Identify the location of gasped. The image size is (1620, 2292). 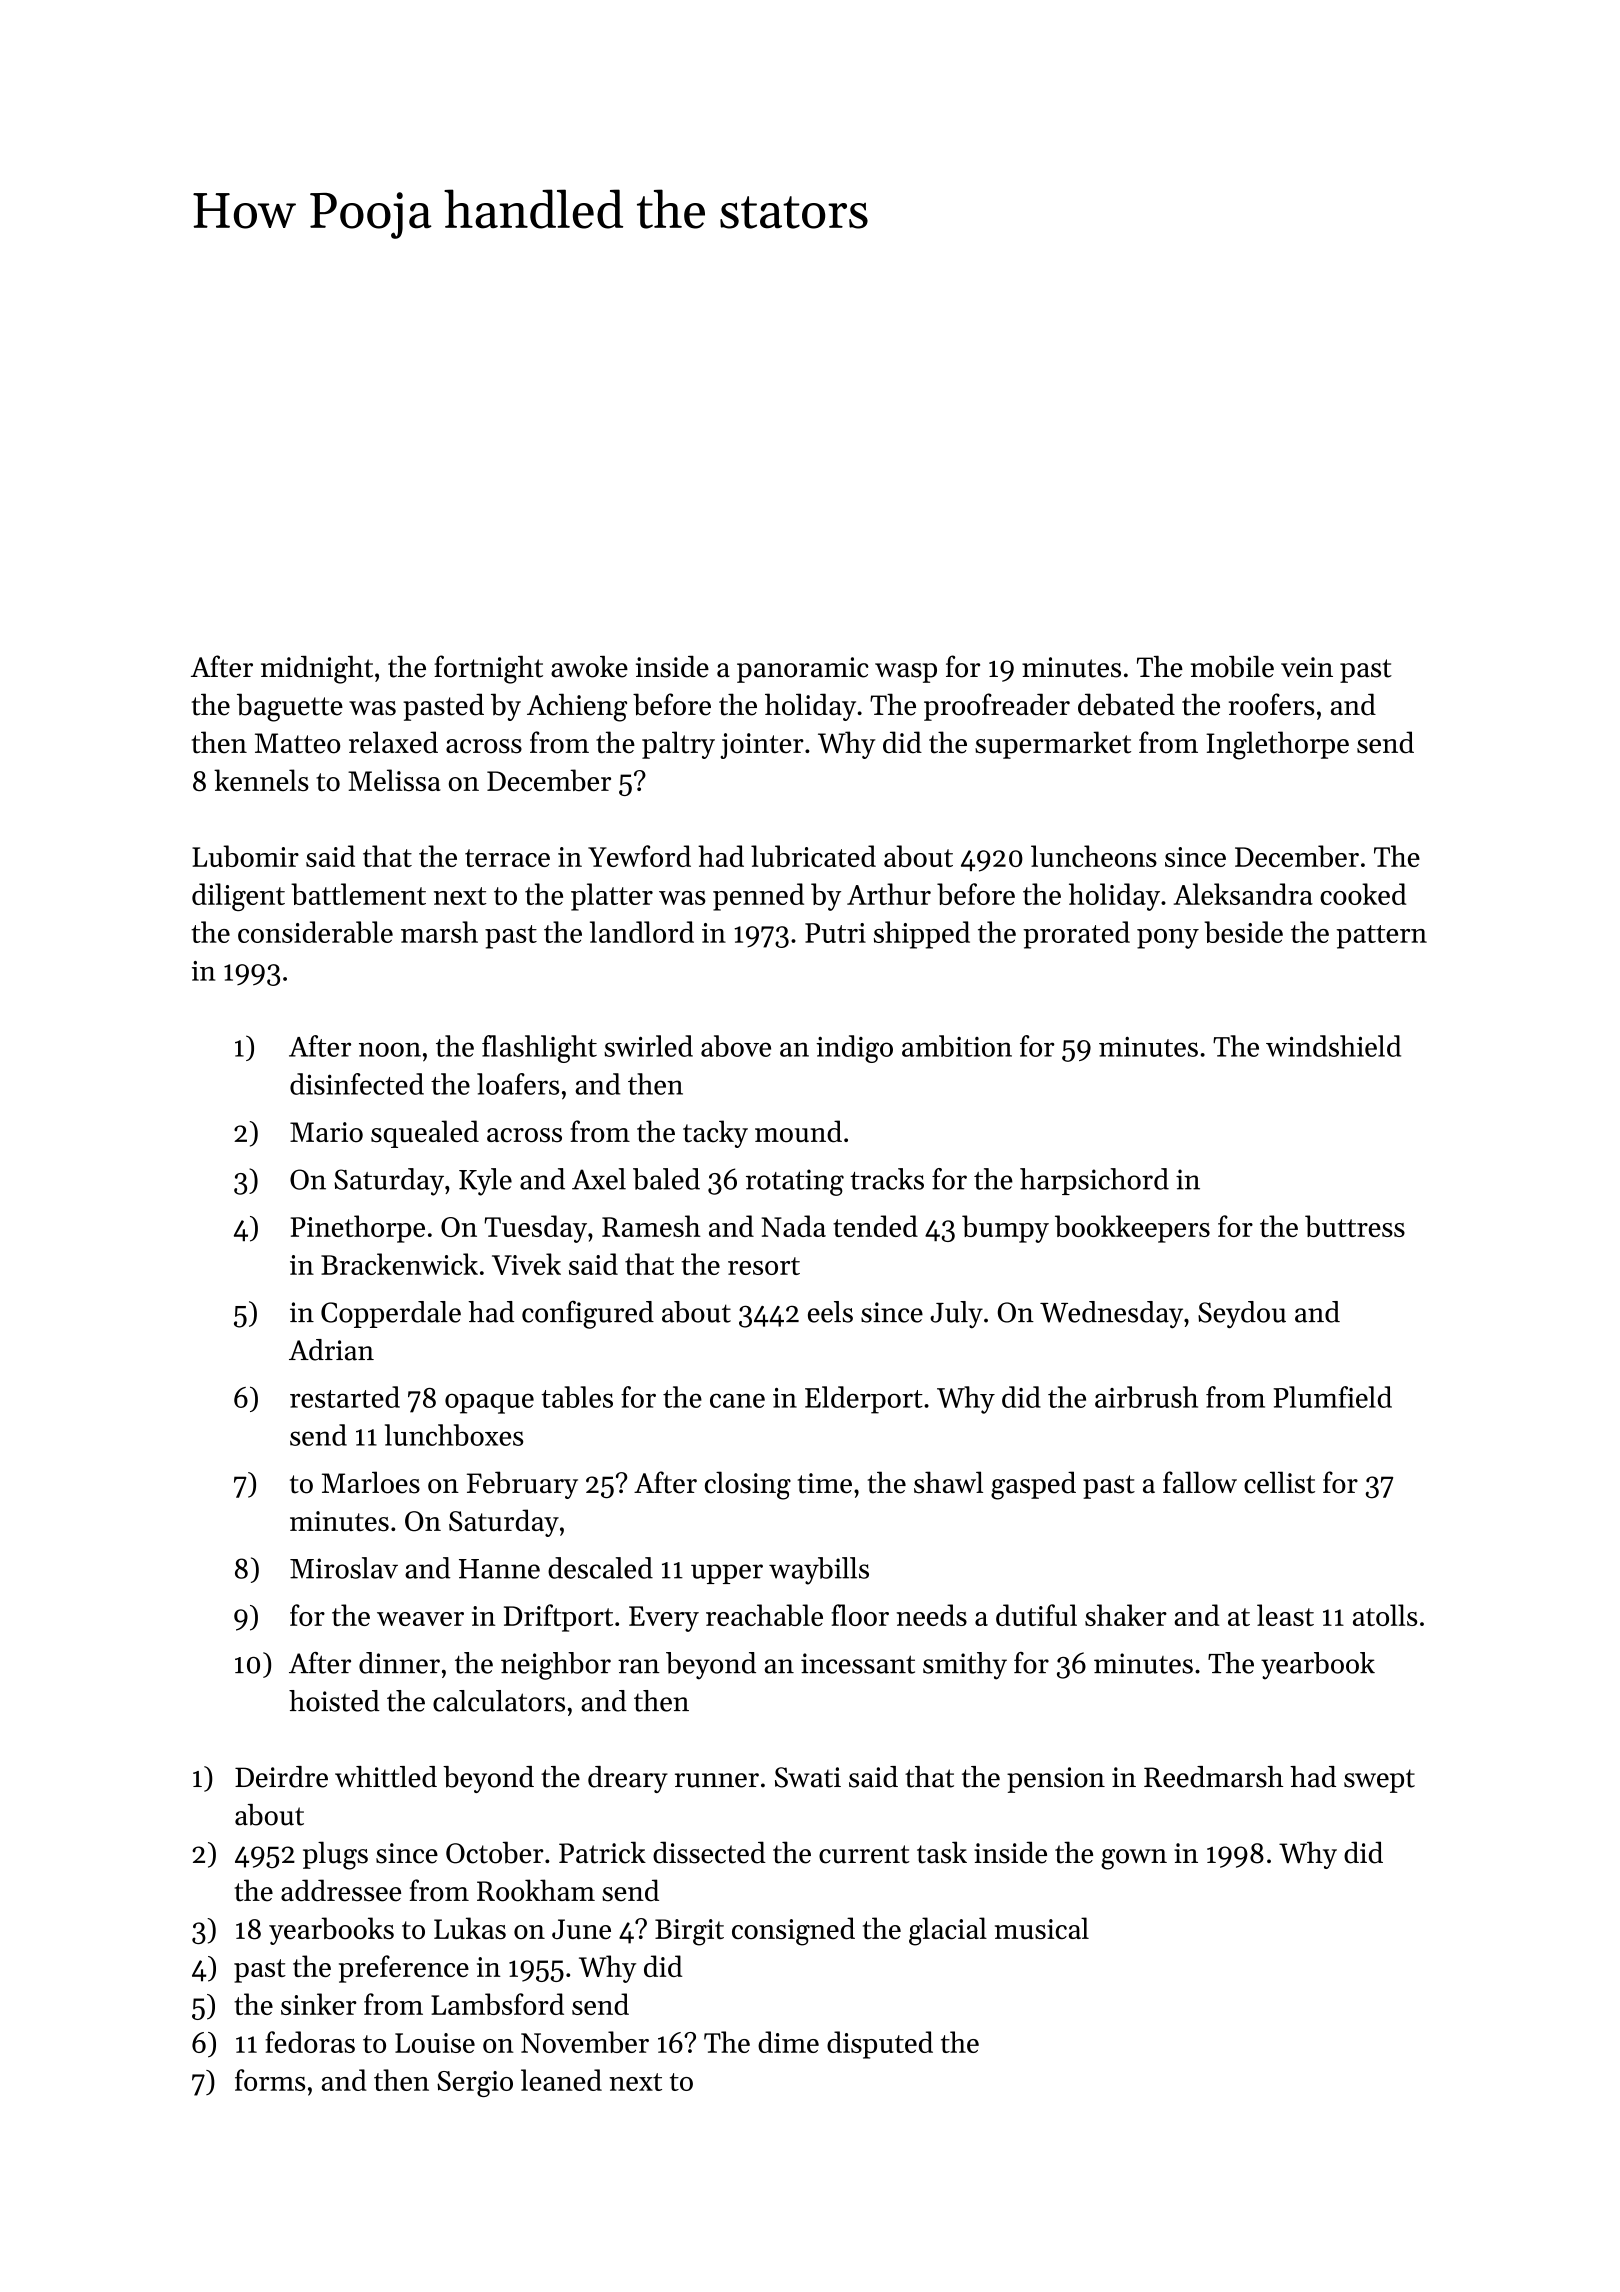
(1033, 1485).
